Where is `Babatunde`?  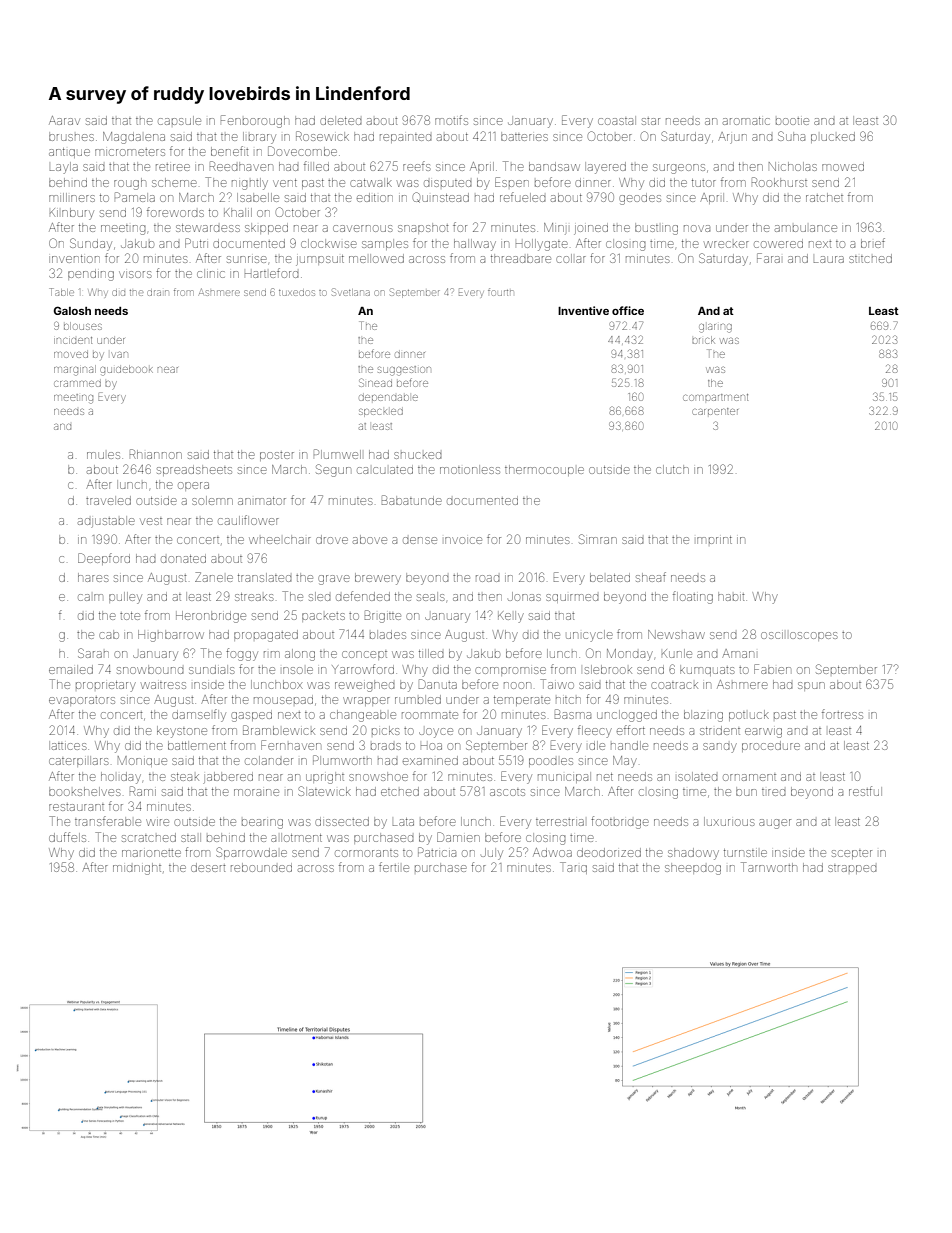
Babatunde is located at coordinates (412, 500).
